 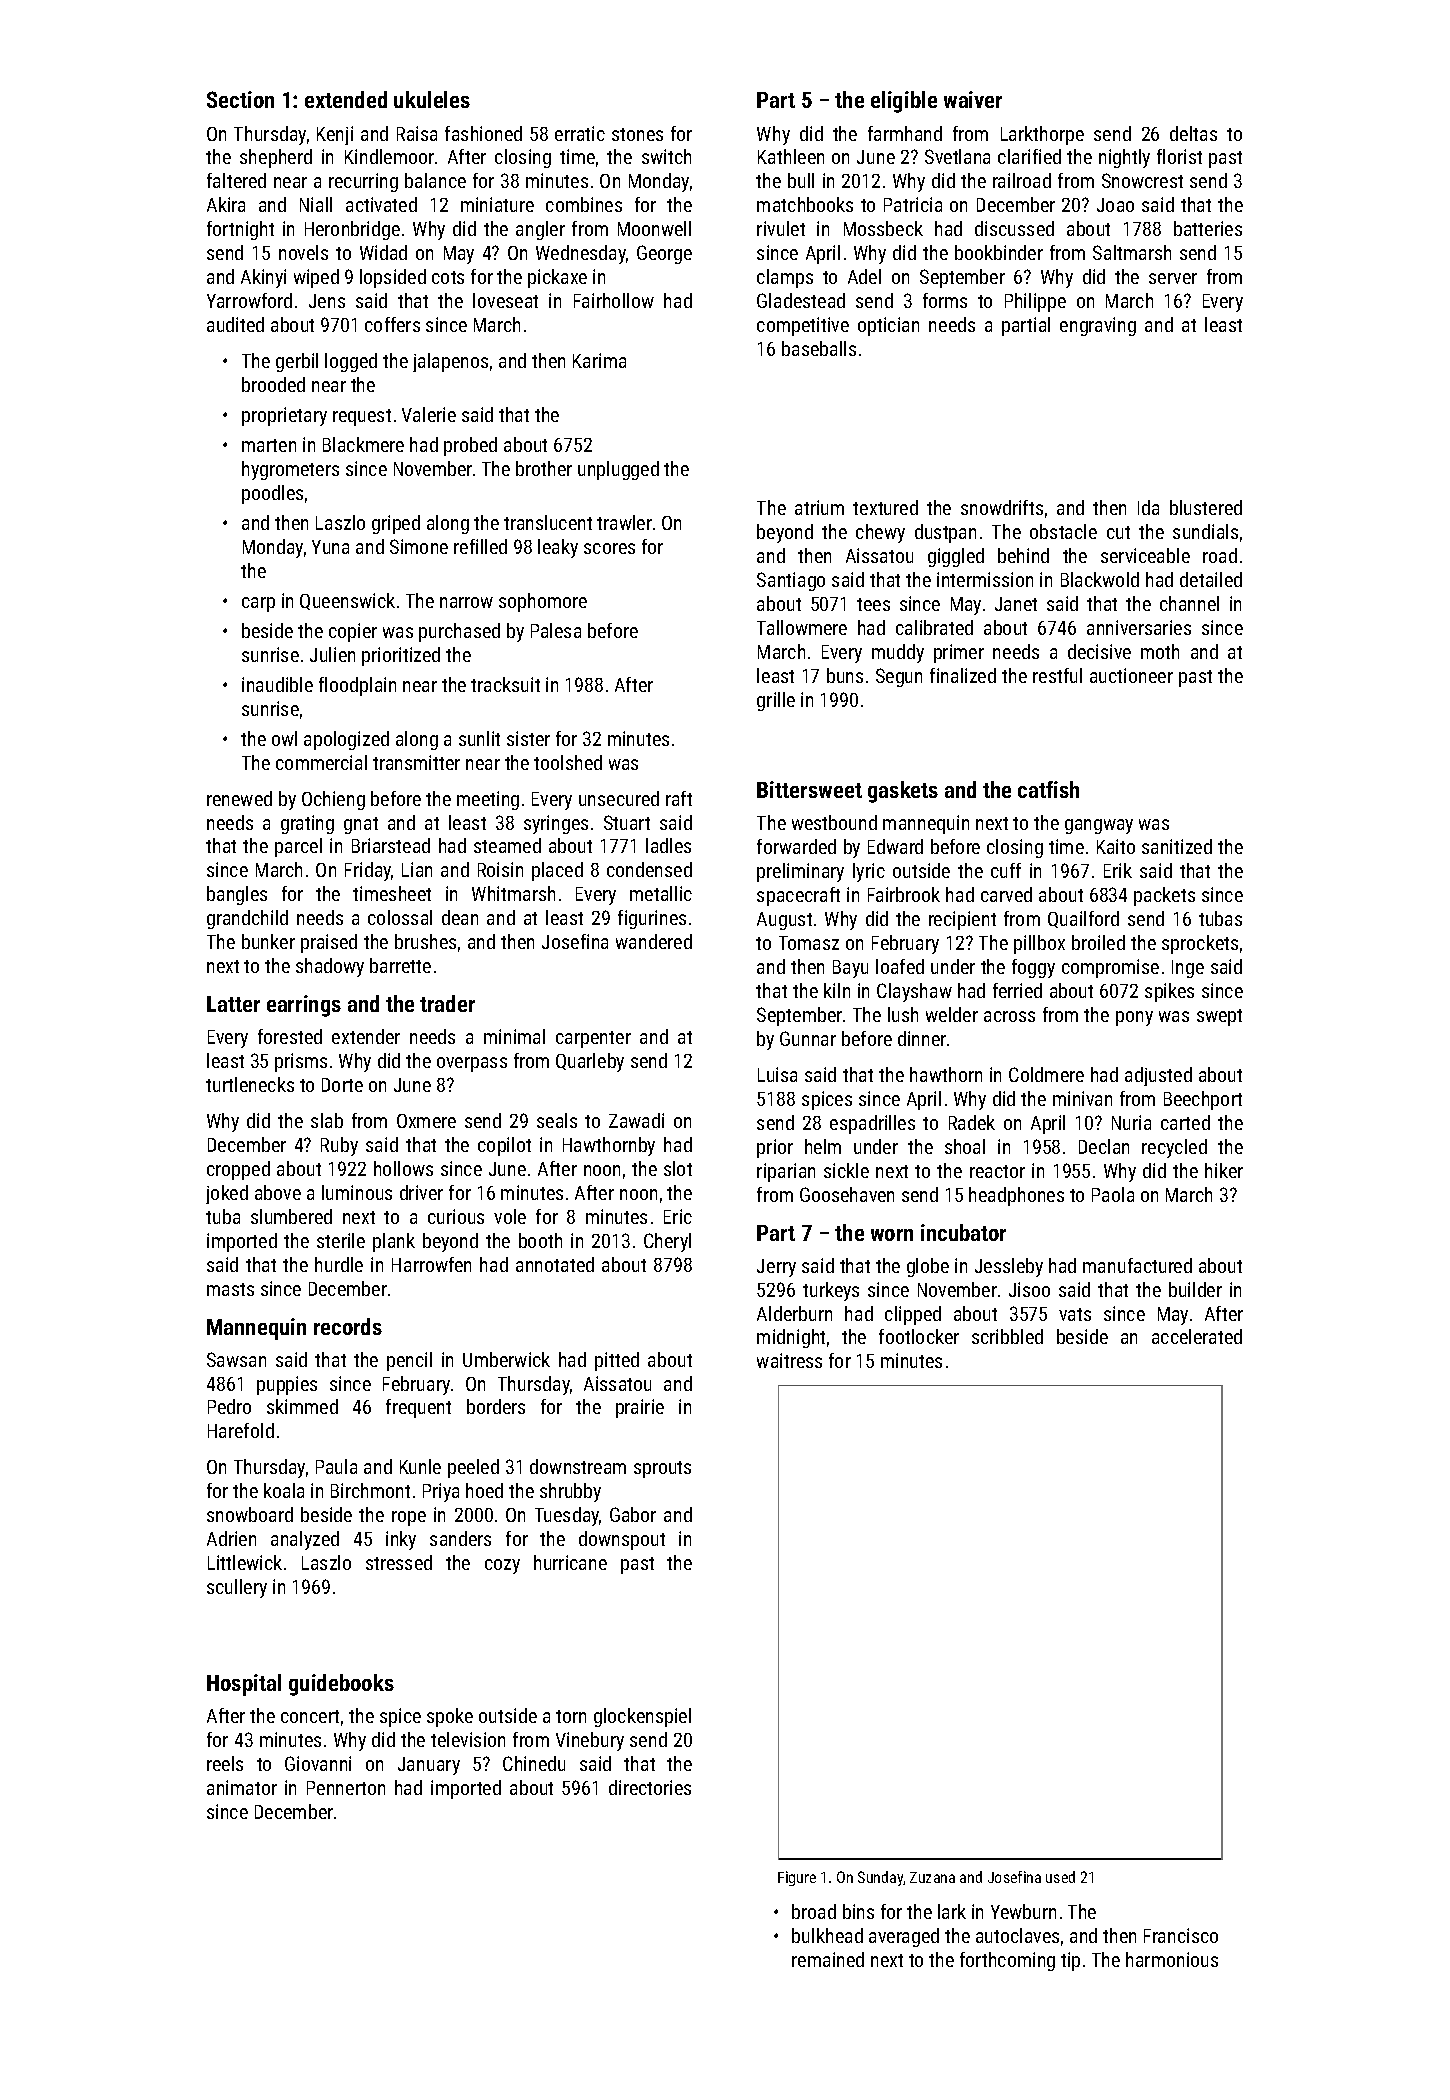 I want to click on directories, so click(x=650, y=1787).
